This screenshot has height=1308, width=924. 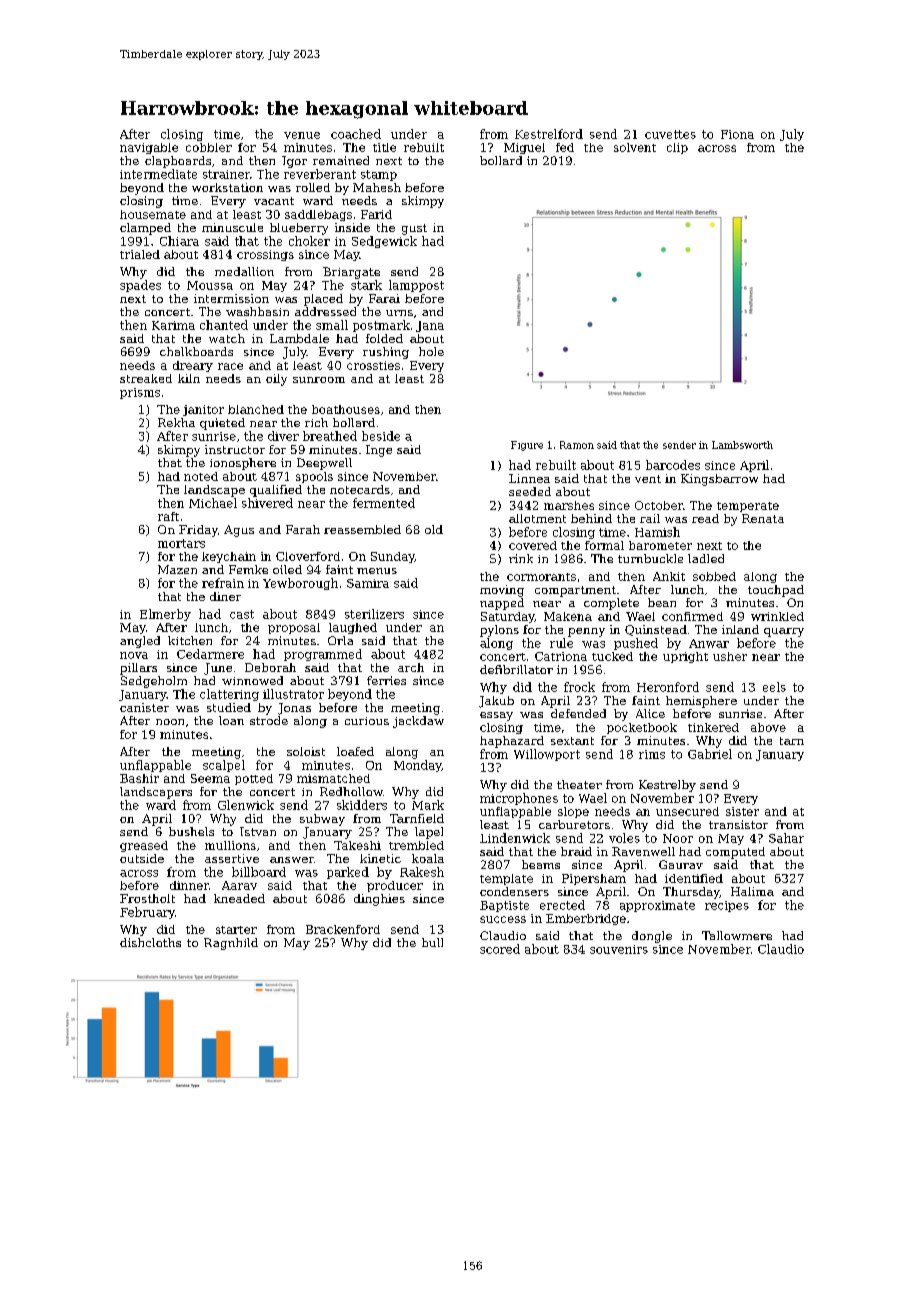 I want to click on angled, so click(x=140, y=642).
